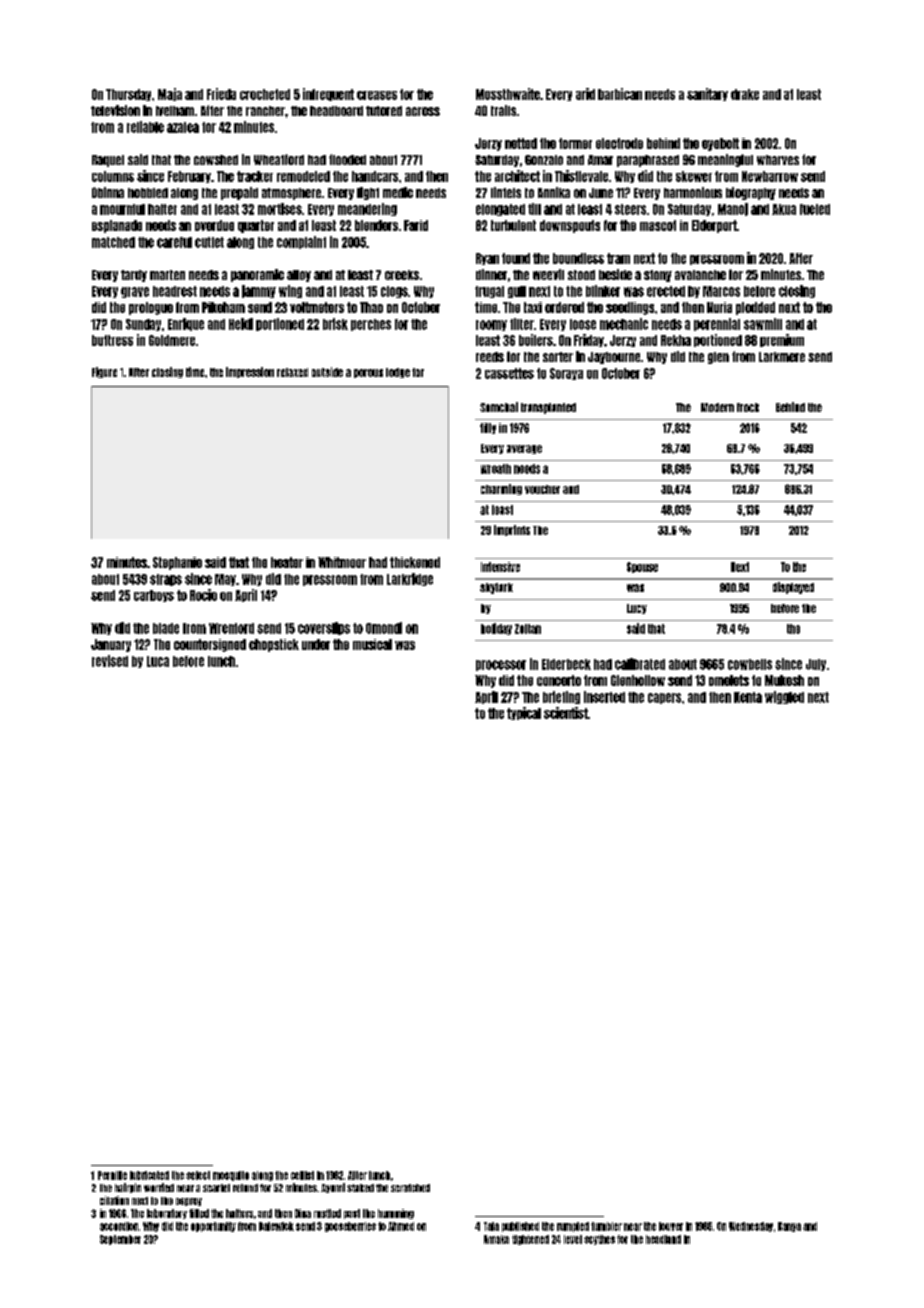 This document has width=924, height=1308. What do you see at coordinates (257, 275) in the document?
I see `panoramic` at bounding box center [257, 275].
